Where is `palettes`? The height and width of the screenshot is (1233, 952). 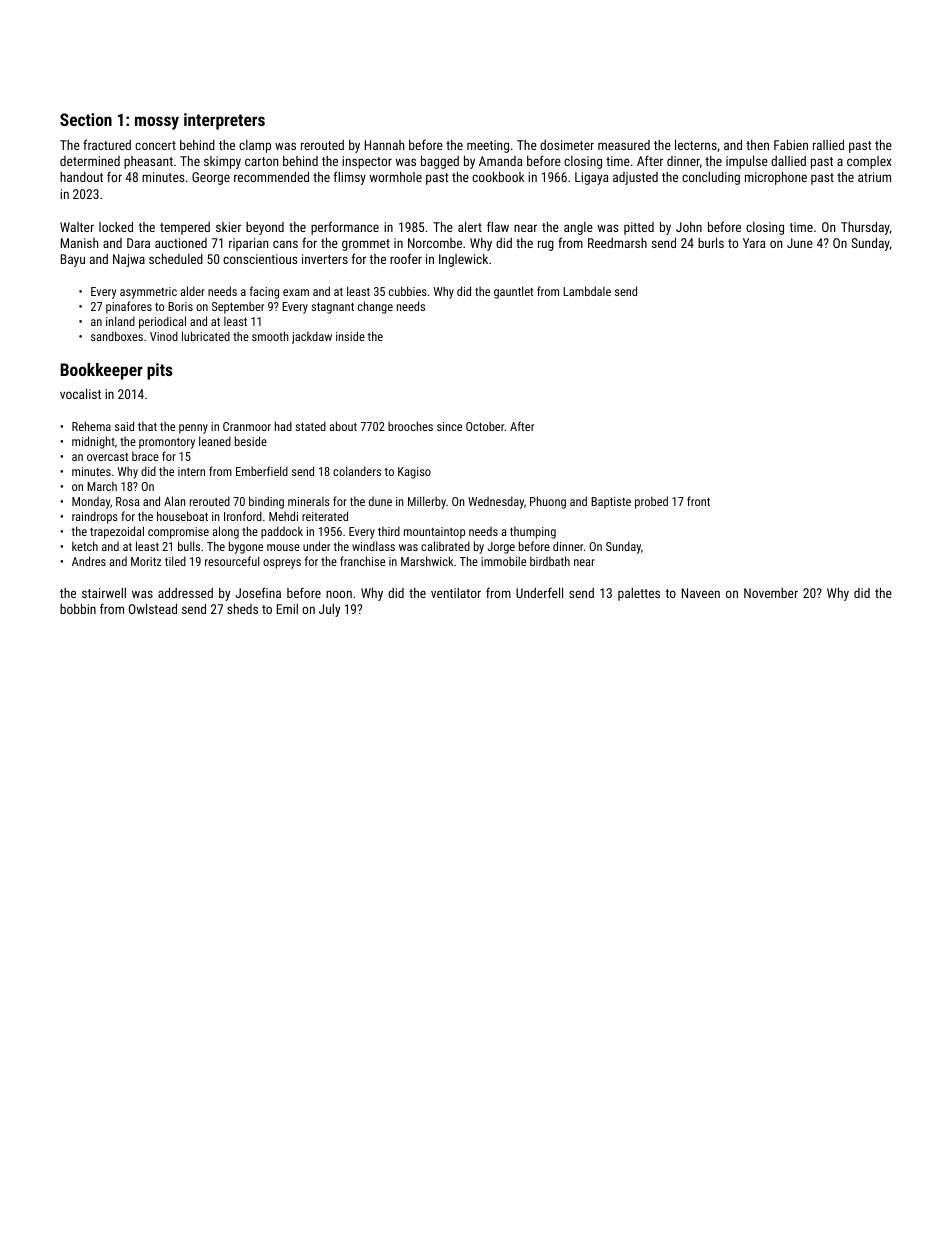 palettes is located at coordinates (639, 594).
